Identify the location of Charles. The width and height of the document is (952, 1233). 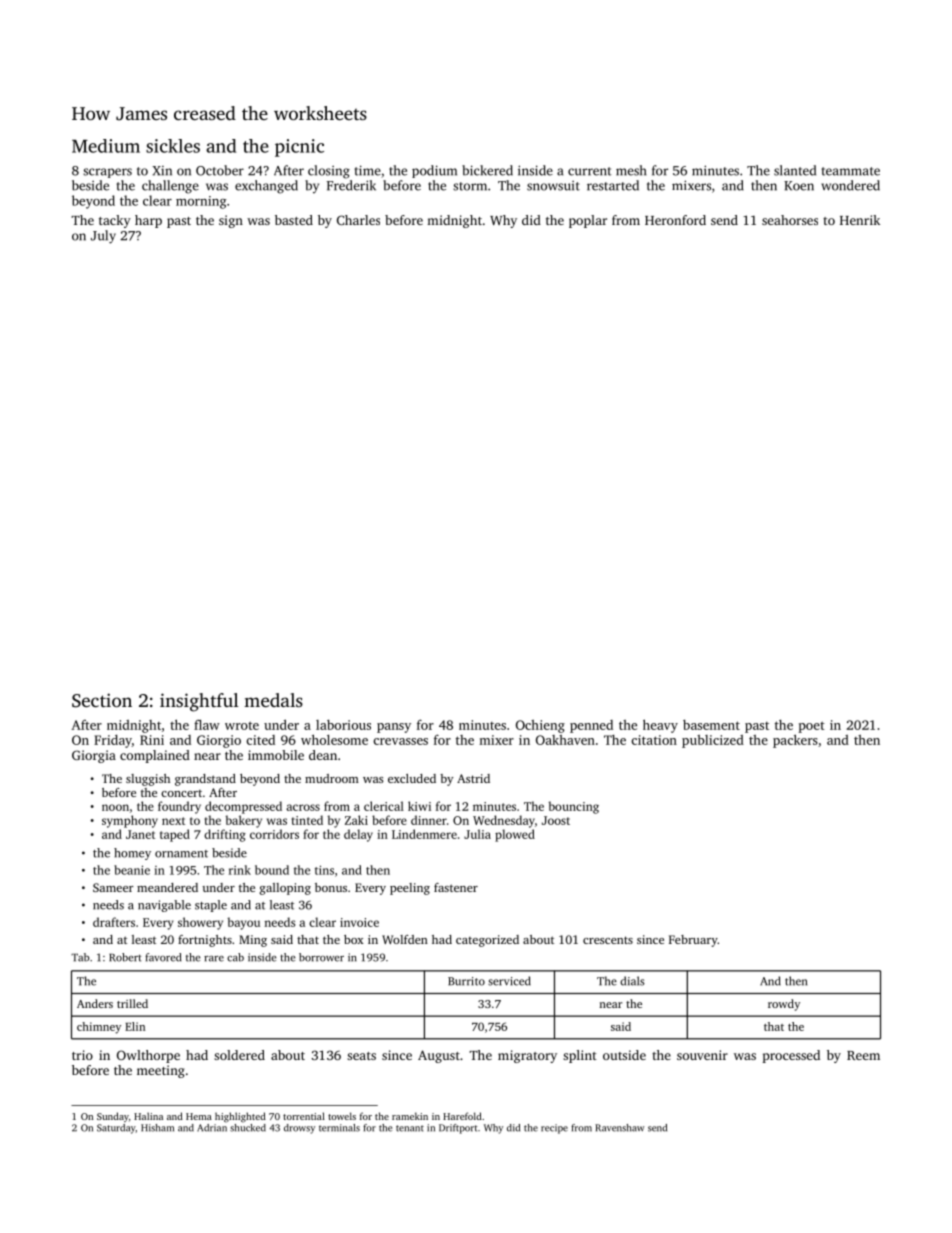
(358, 220).
